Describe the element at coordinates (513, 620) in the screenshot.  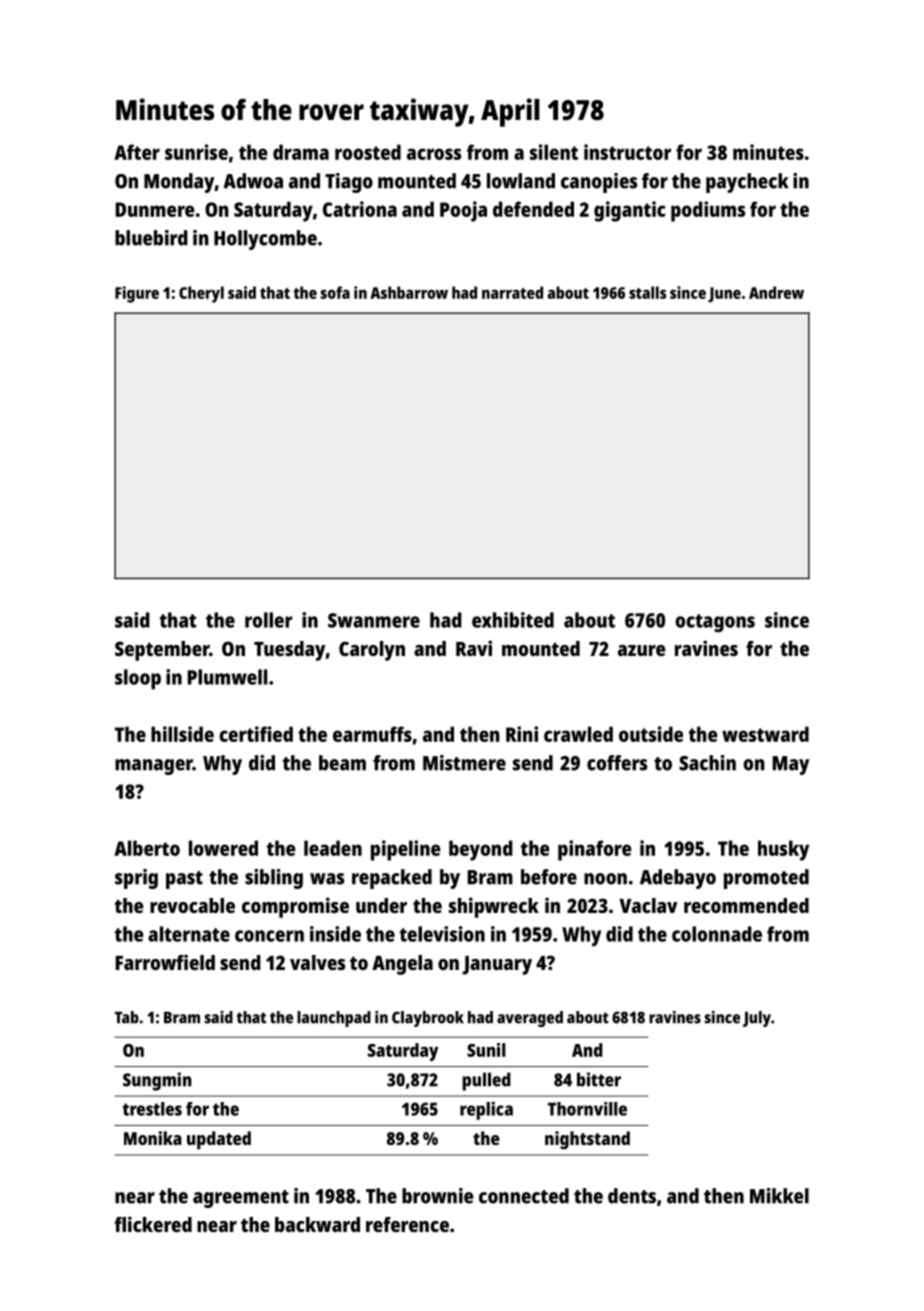
I see `exhibited` at that location.
